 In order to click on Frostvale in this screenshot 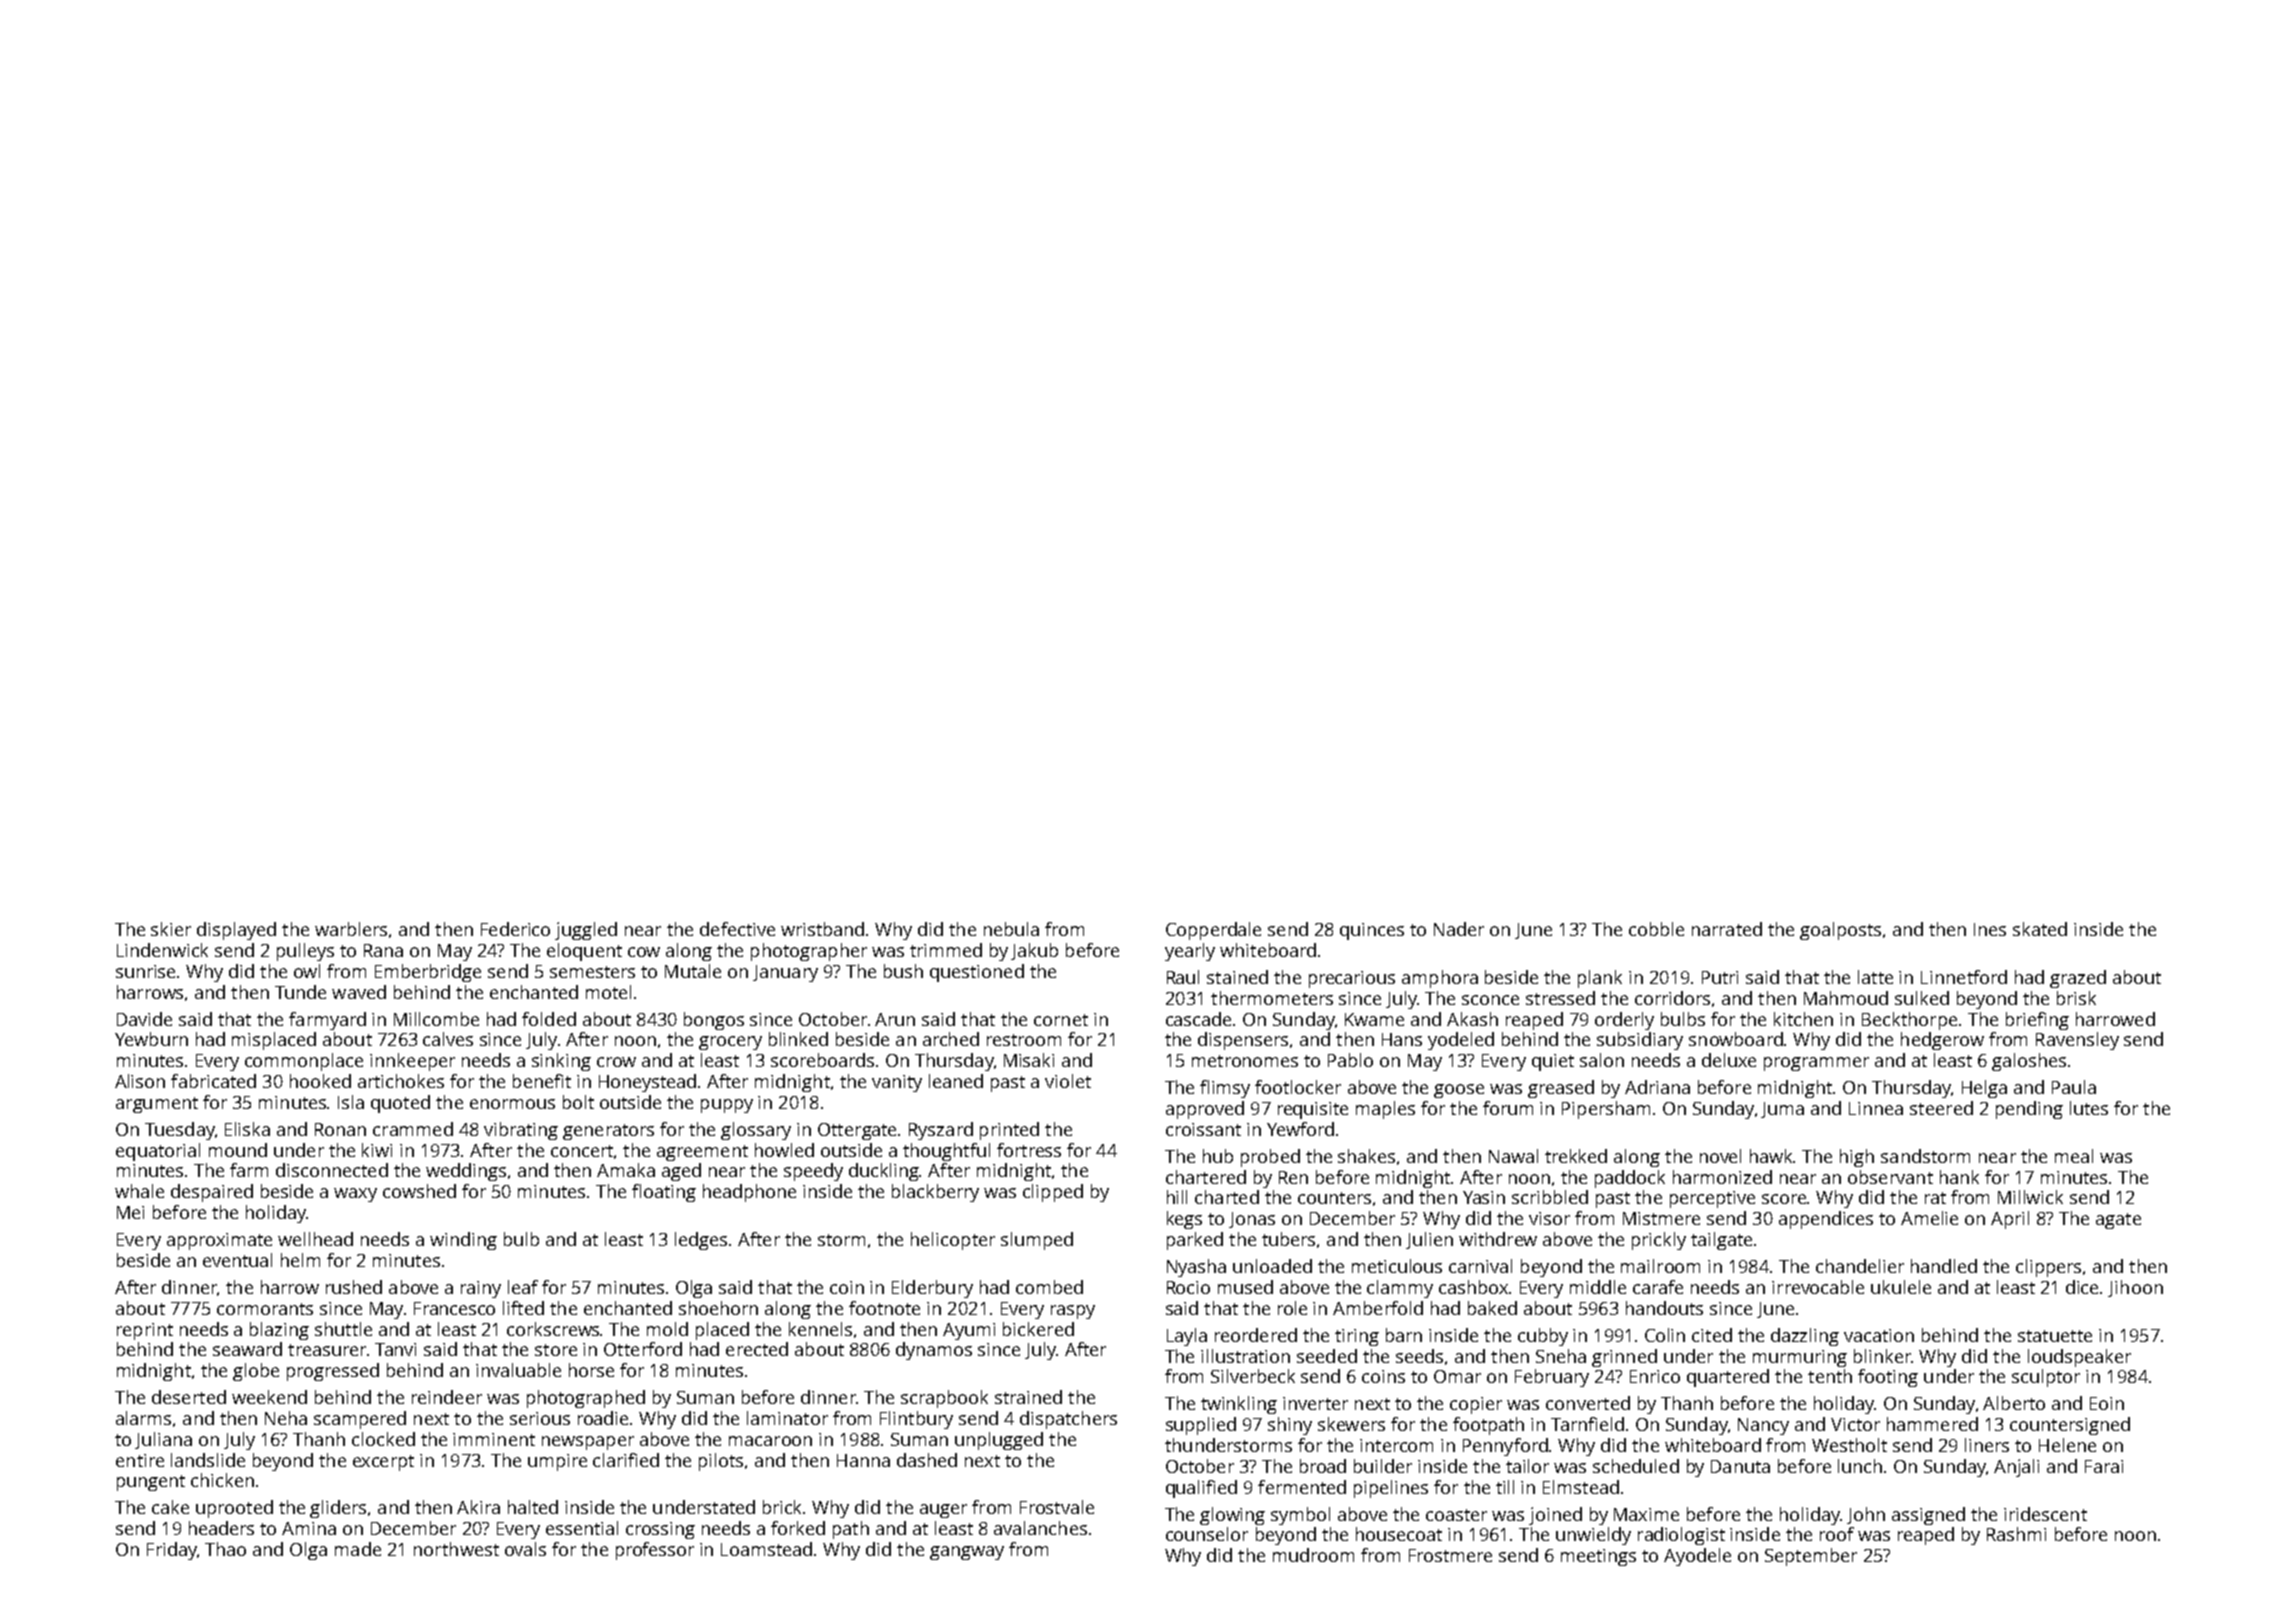, I will do `click(1057, 1507)`.
